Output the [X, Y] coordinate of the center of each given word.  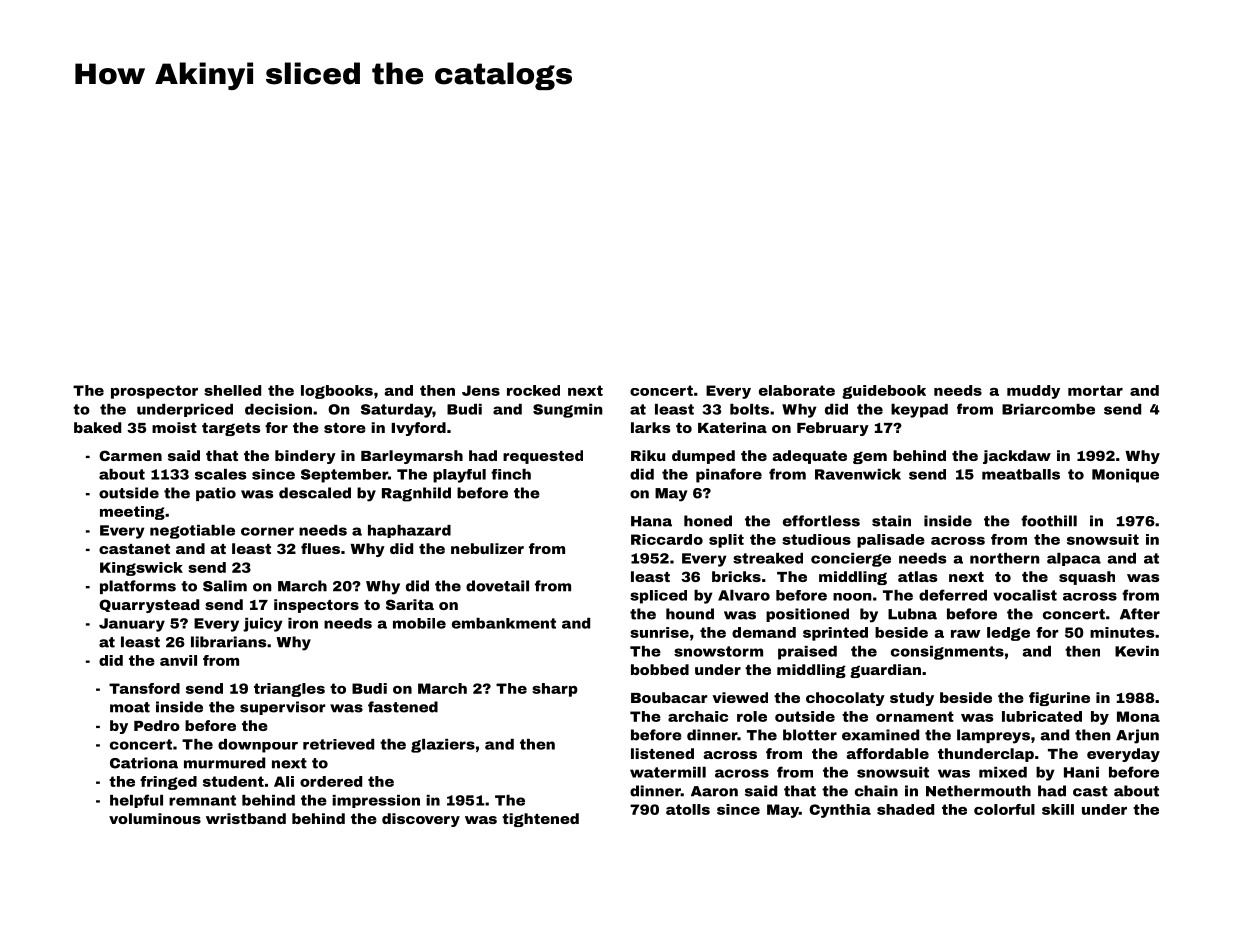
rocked [533, 390]
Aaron [714, 791]
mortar [1095, 390]
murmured [224, 763]
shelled [232, 390]
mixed [1003, 772]
